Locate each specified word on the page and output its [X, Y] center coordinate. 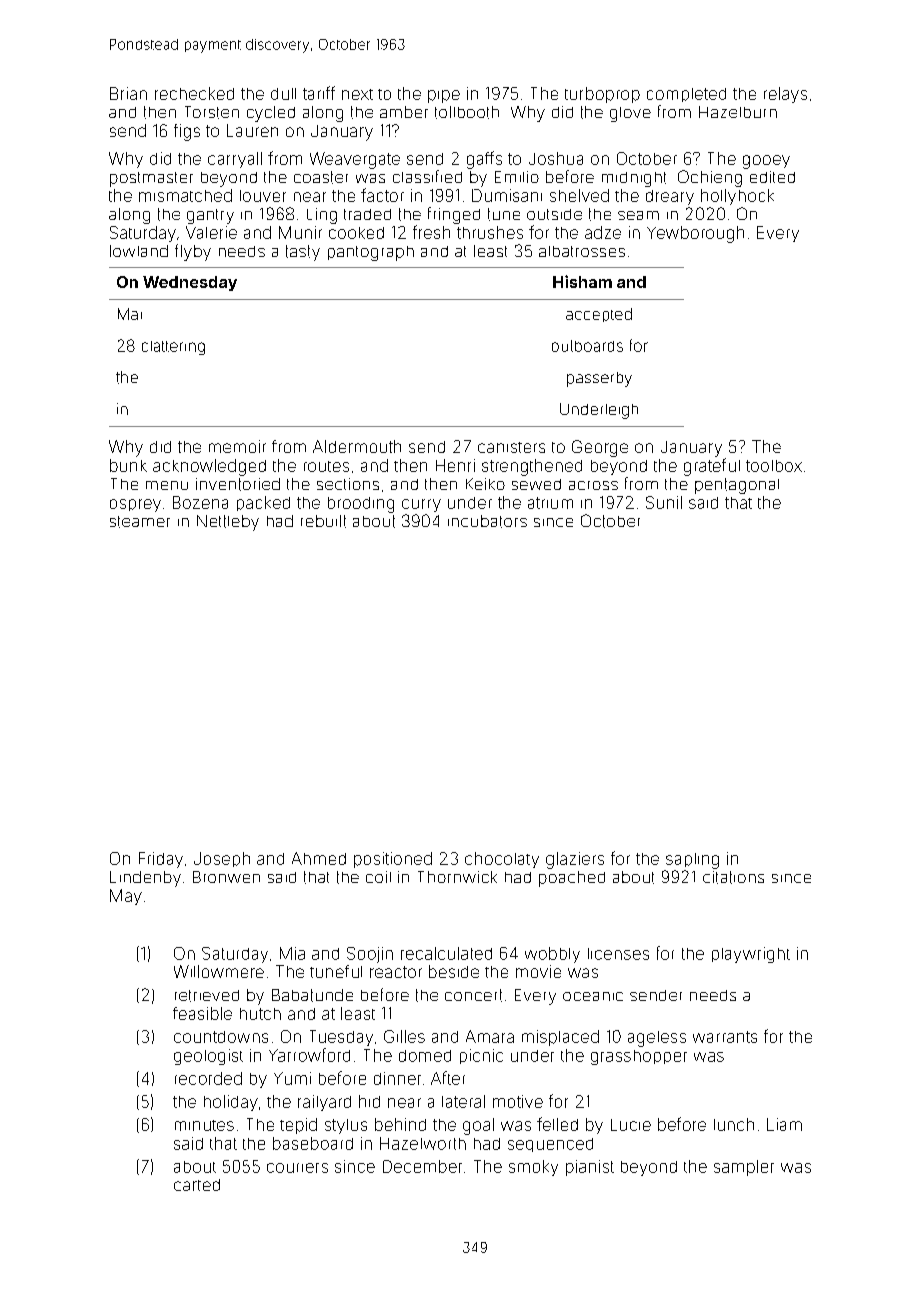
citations [733, 877]
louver [263, 196]
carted [197, 1185]
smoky [533, 1168]
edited [772, 177]
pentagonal [737, 486]
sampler [744, 1168]
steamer [140, 522]
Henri [455, 465]
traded [367, 214]
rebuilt [323, 521]
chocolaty [502, 860]
